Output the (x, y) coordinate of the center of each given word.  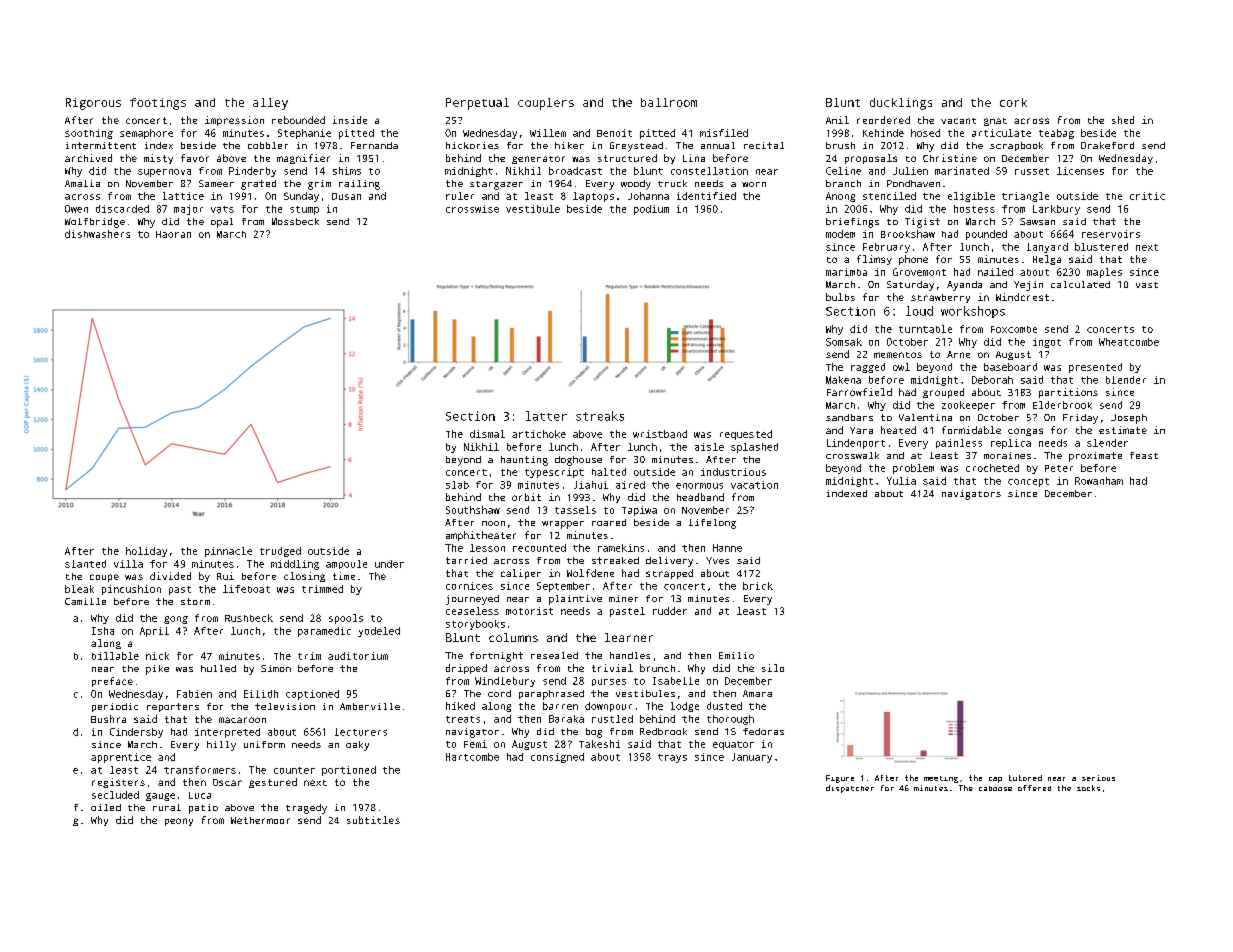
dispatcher (850, 789)
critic (1147, 196)
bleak (79, 589)
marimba (846, 272)
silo (773, 668)
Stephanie (304, 134)
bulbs (840, 297)
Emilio (736, 655)
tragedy (306, 809)
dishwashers (97, 234)
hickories (472, 145)
